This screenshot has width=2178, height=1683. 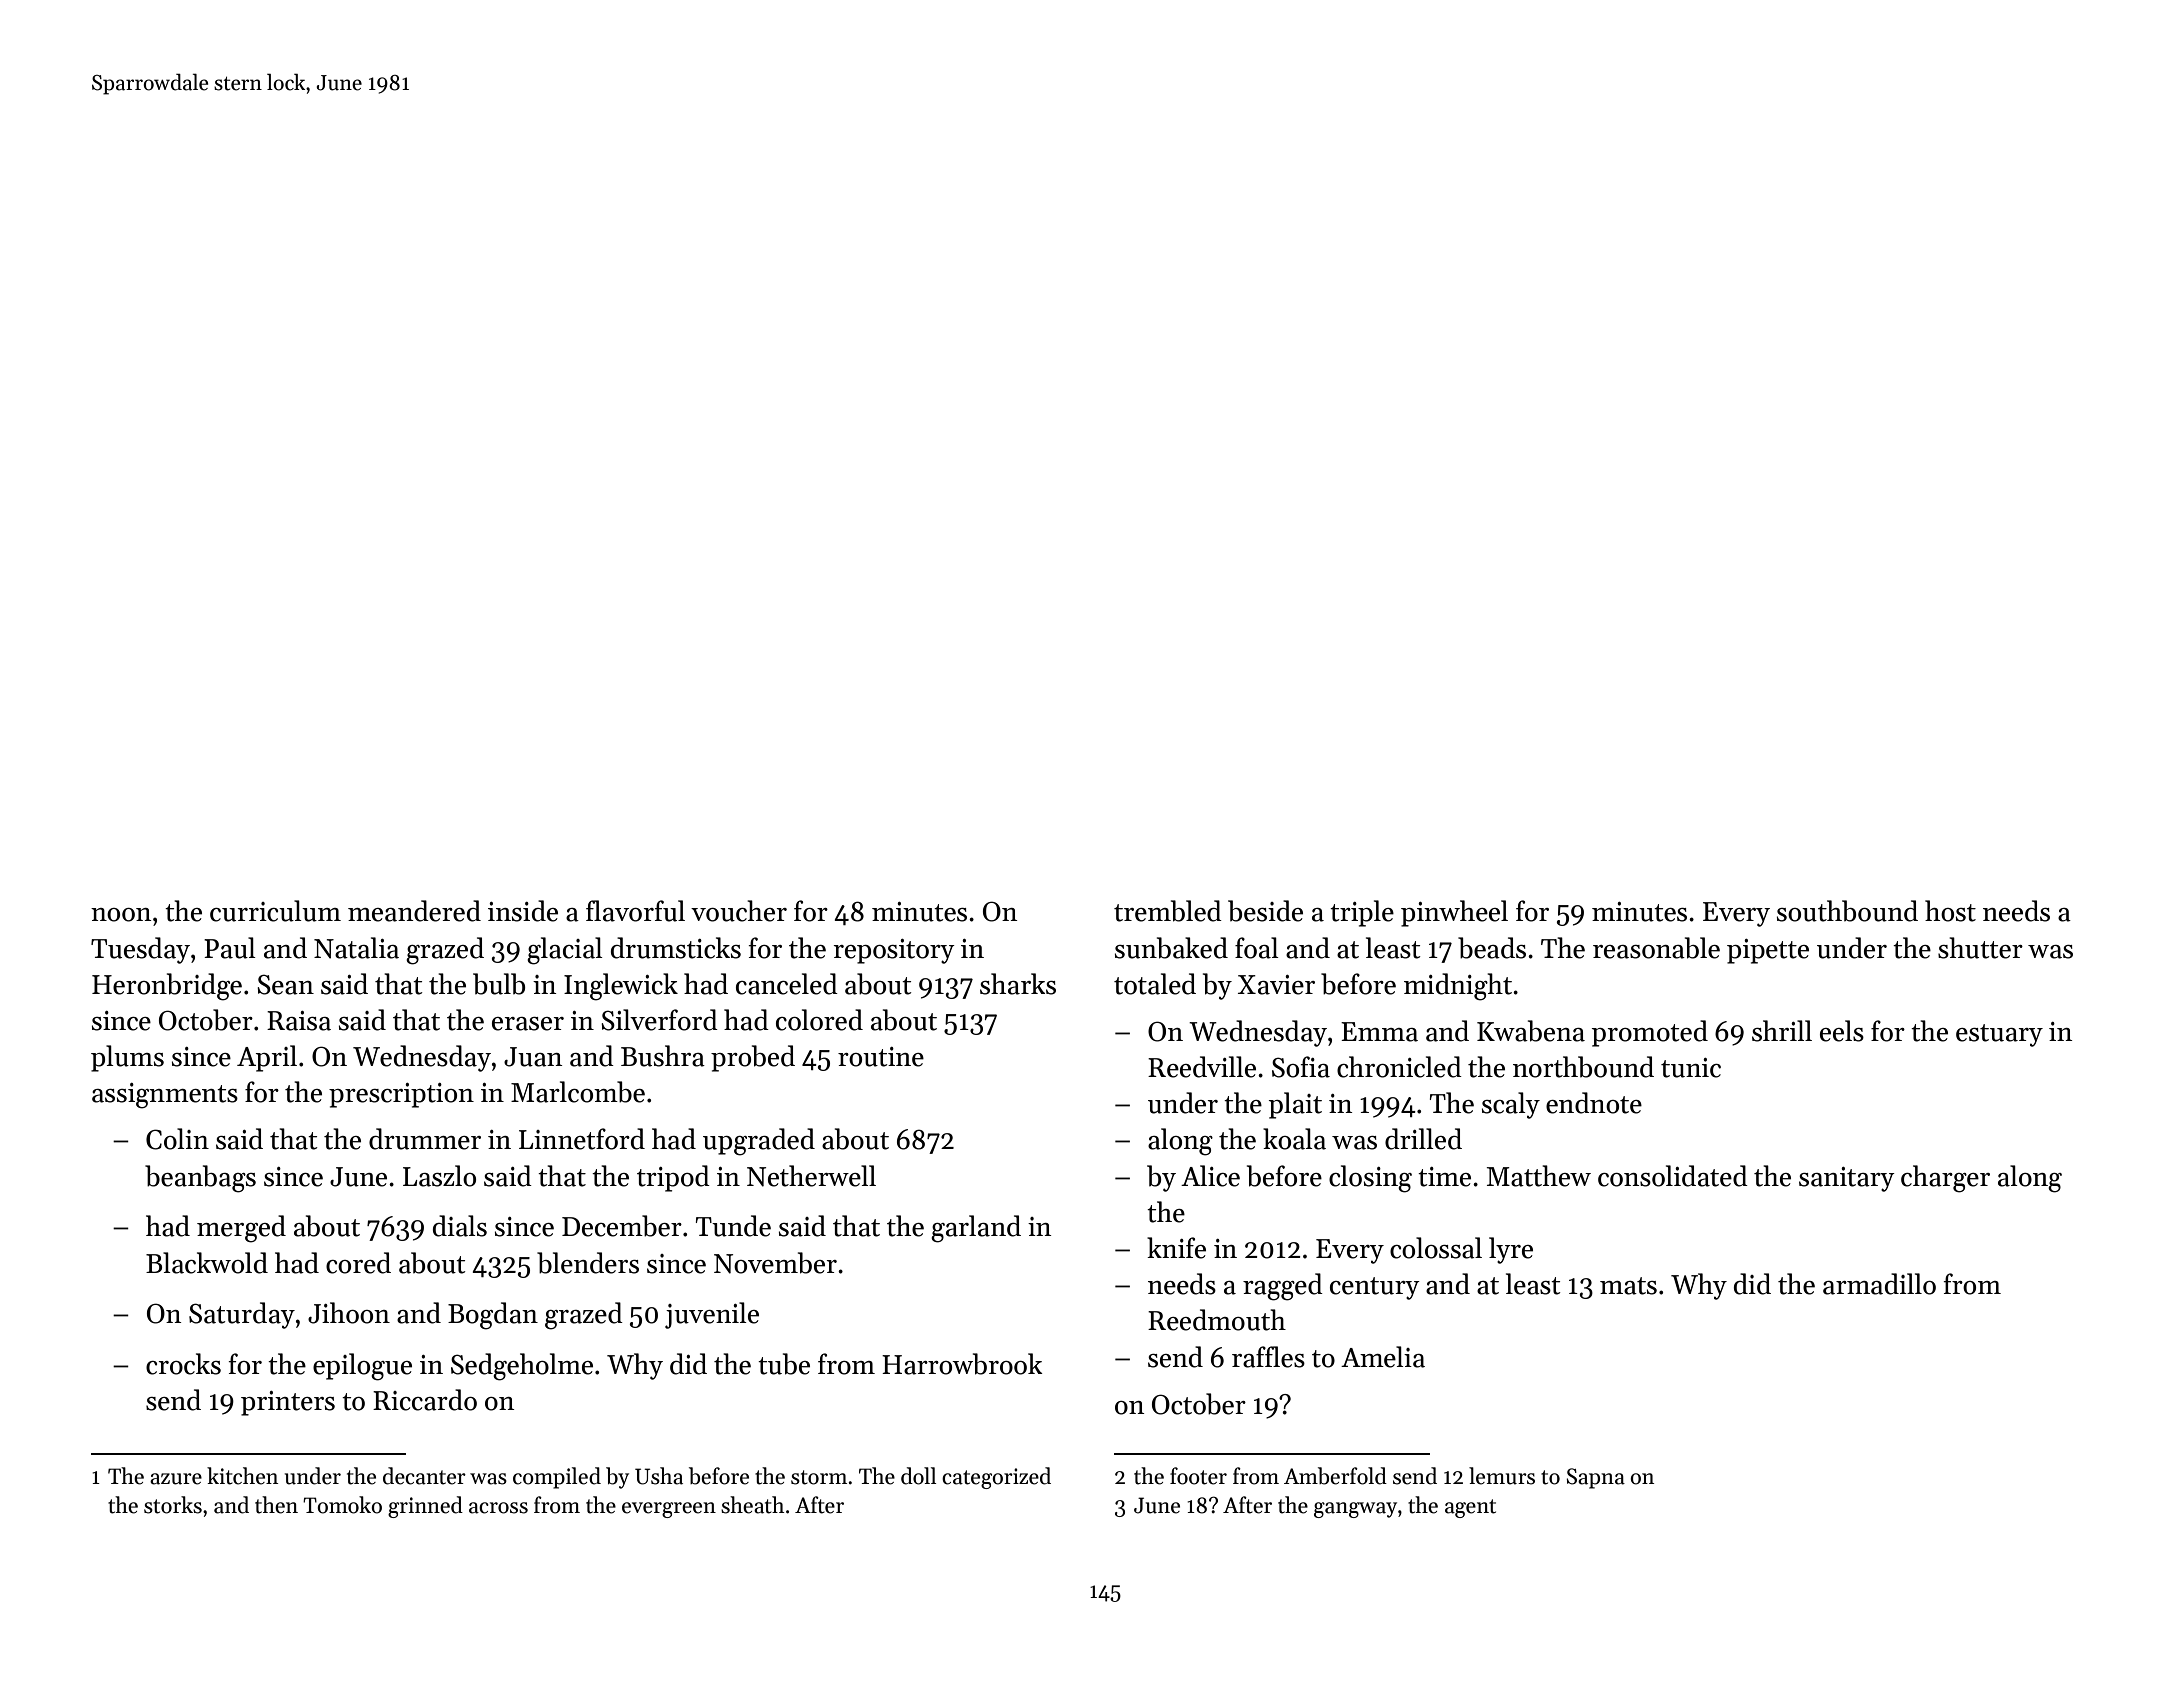 What do you see at coordinates (659, 1476) in the screenshot?
I see `Usha` at bounding box center [659, 1476].
